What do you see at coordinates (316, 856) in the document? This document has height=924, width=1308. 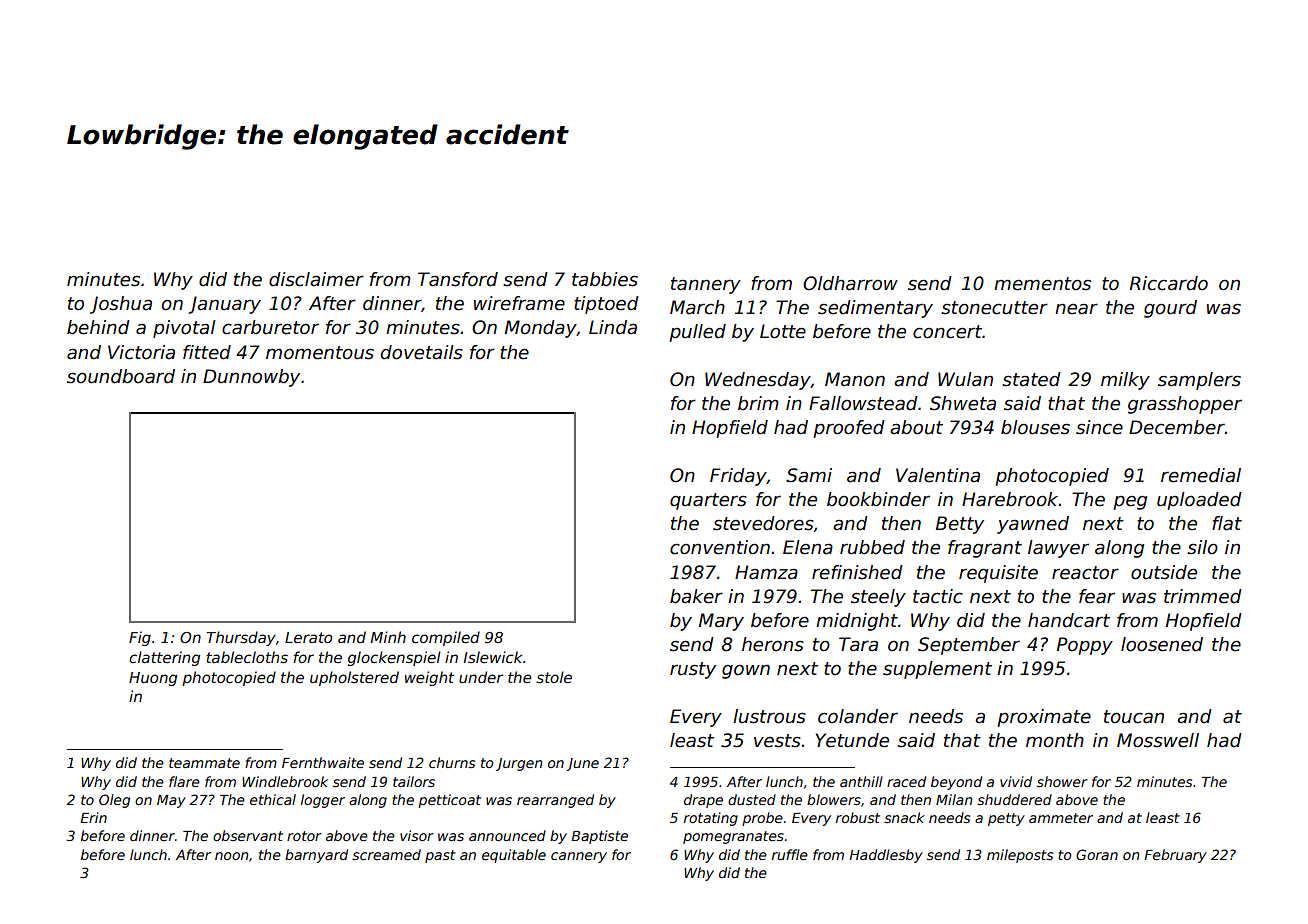 I see `barnyard` at bounding box center [316, 856].
